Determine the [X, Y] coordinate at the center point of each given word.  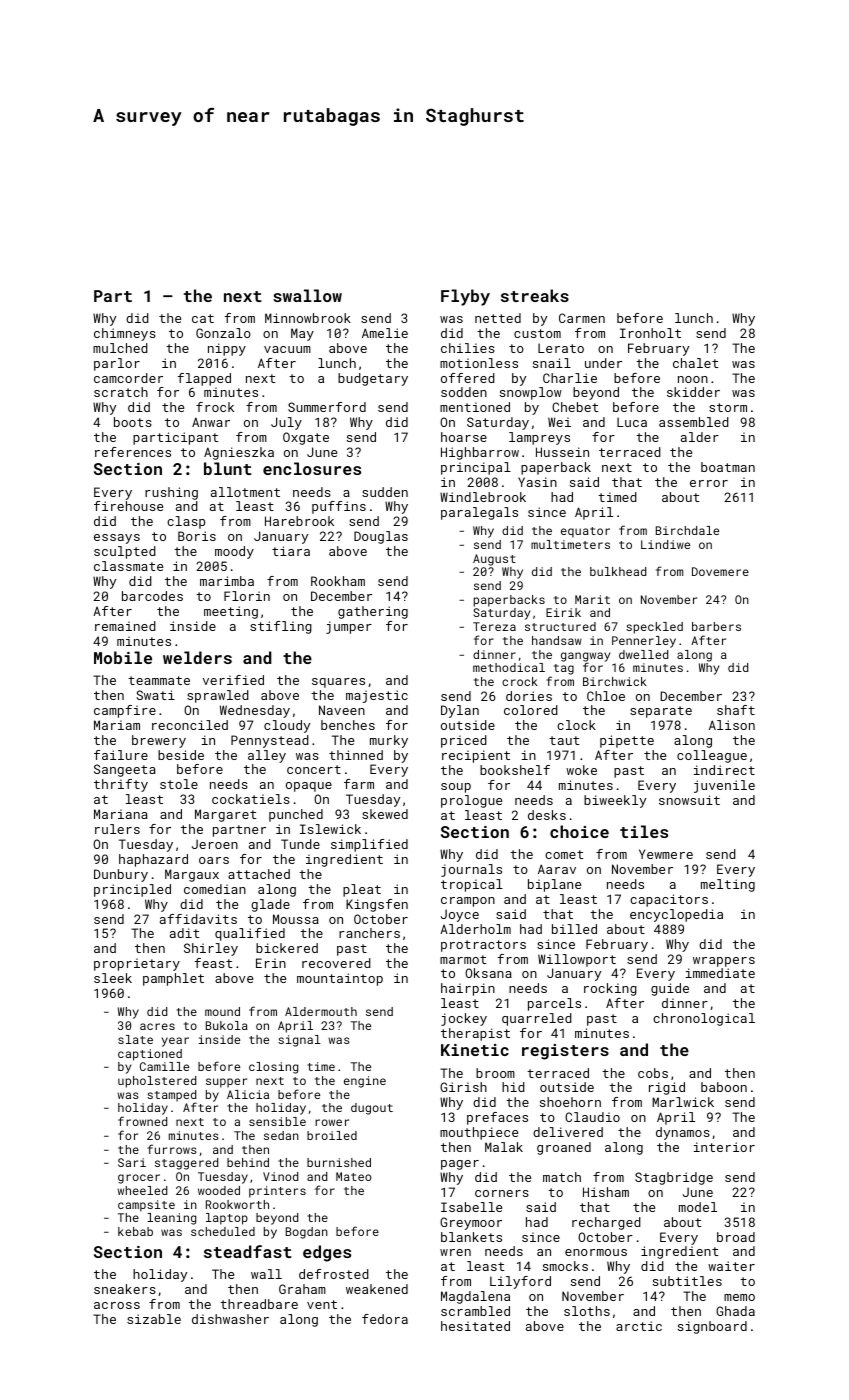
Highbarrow [480, 453]
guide [670, 989]
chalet [695, 363]
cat [203, 318]
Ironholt [650, 333]
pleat [362, 890]
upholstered [157, 1082]
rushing [171, 493]
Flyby [465, 297]
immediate [720, 973]
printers [277, 1192]
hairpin [468, 989]
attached [259, 874]
